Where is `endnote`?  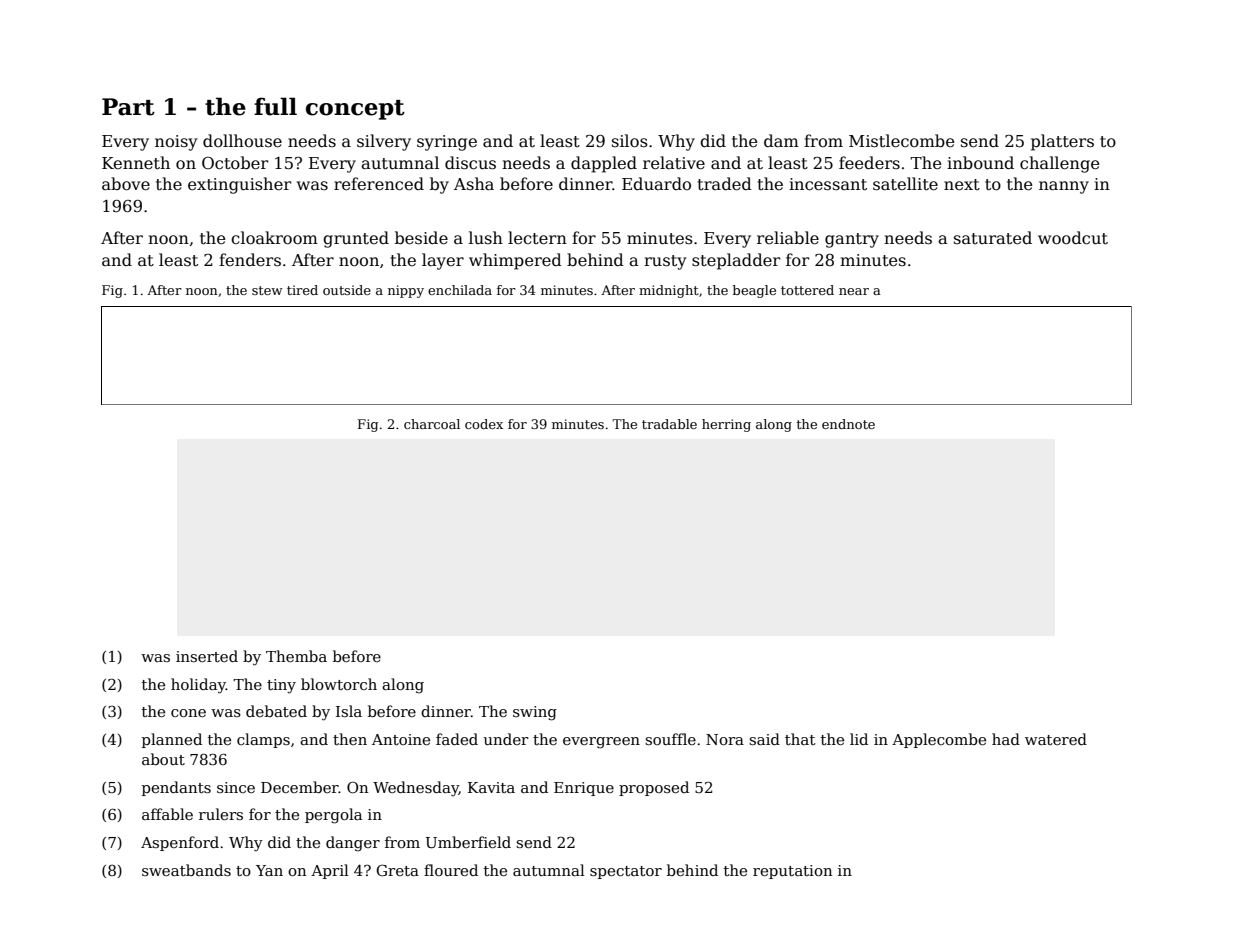 endnote is located at coordinates (848, 424).
